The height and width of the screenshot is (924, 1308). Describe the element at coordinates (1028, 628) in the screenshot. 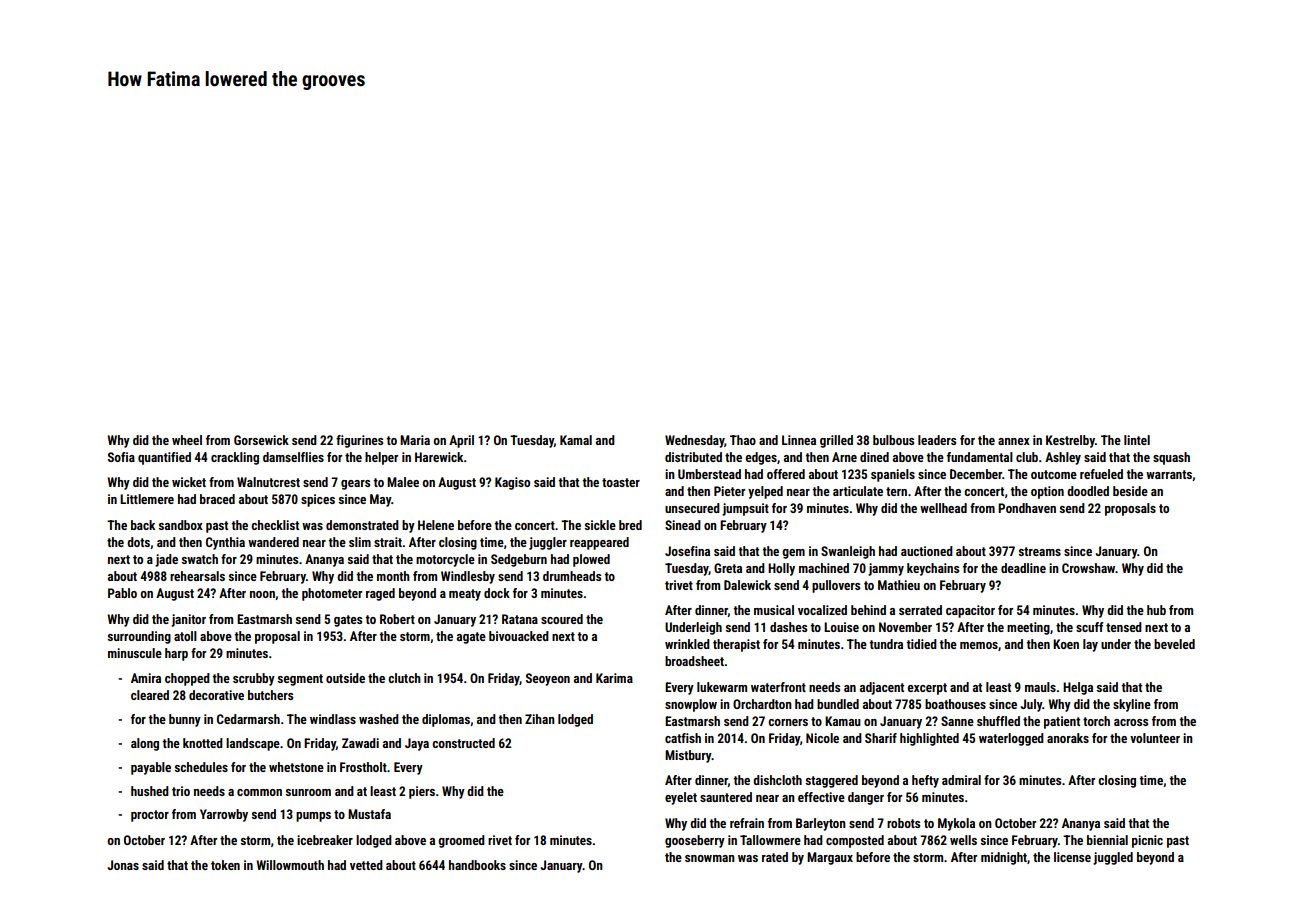

I see `meeting` at that location.
